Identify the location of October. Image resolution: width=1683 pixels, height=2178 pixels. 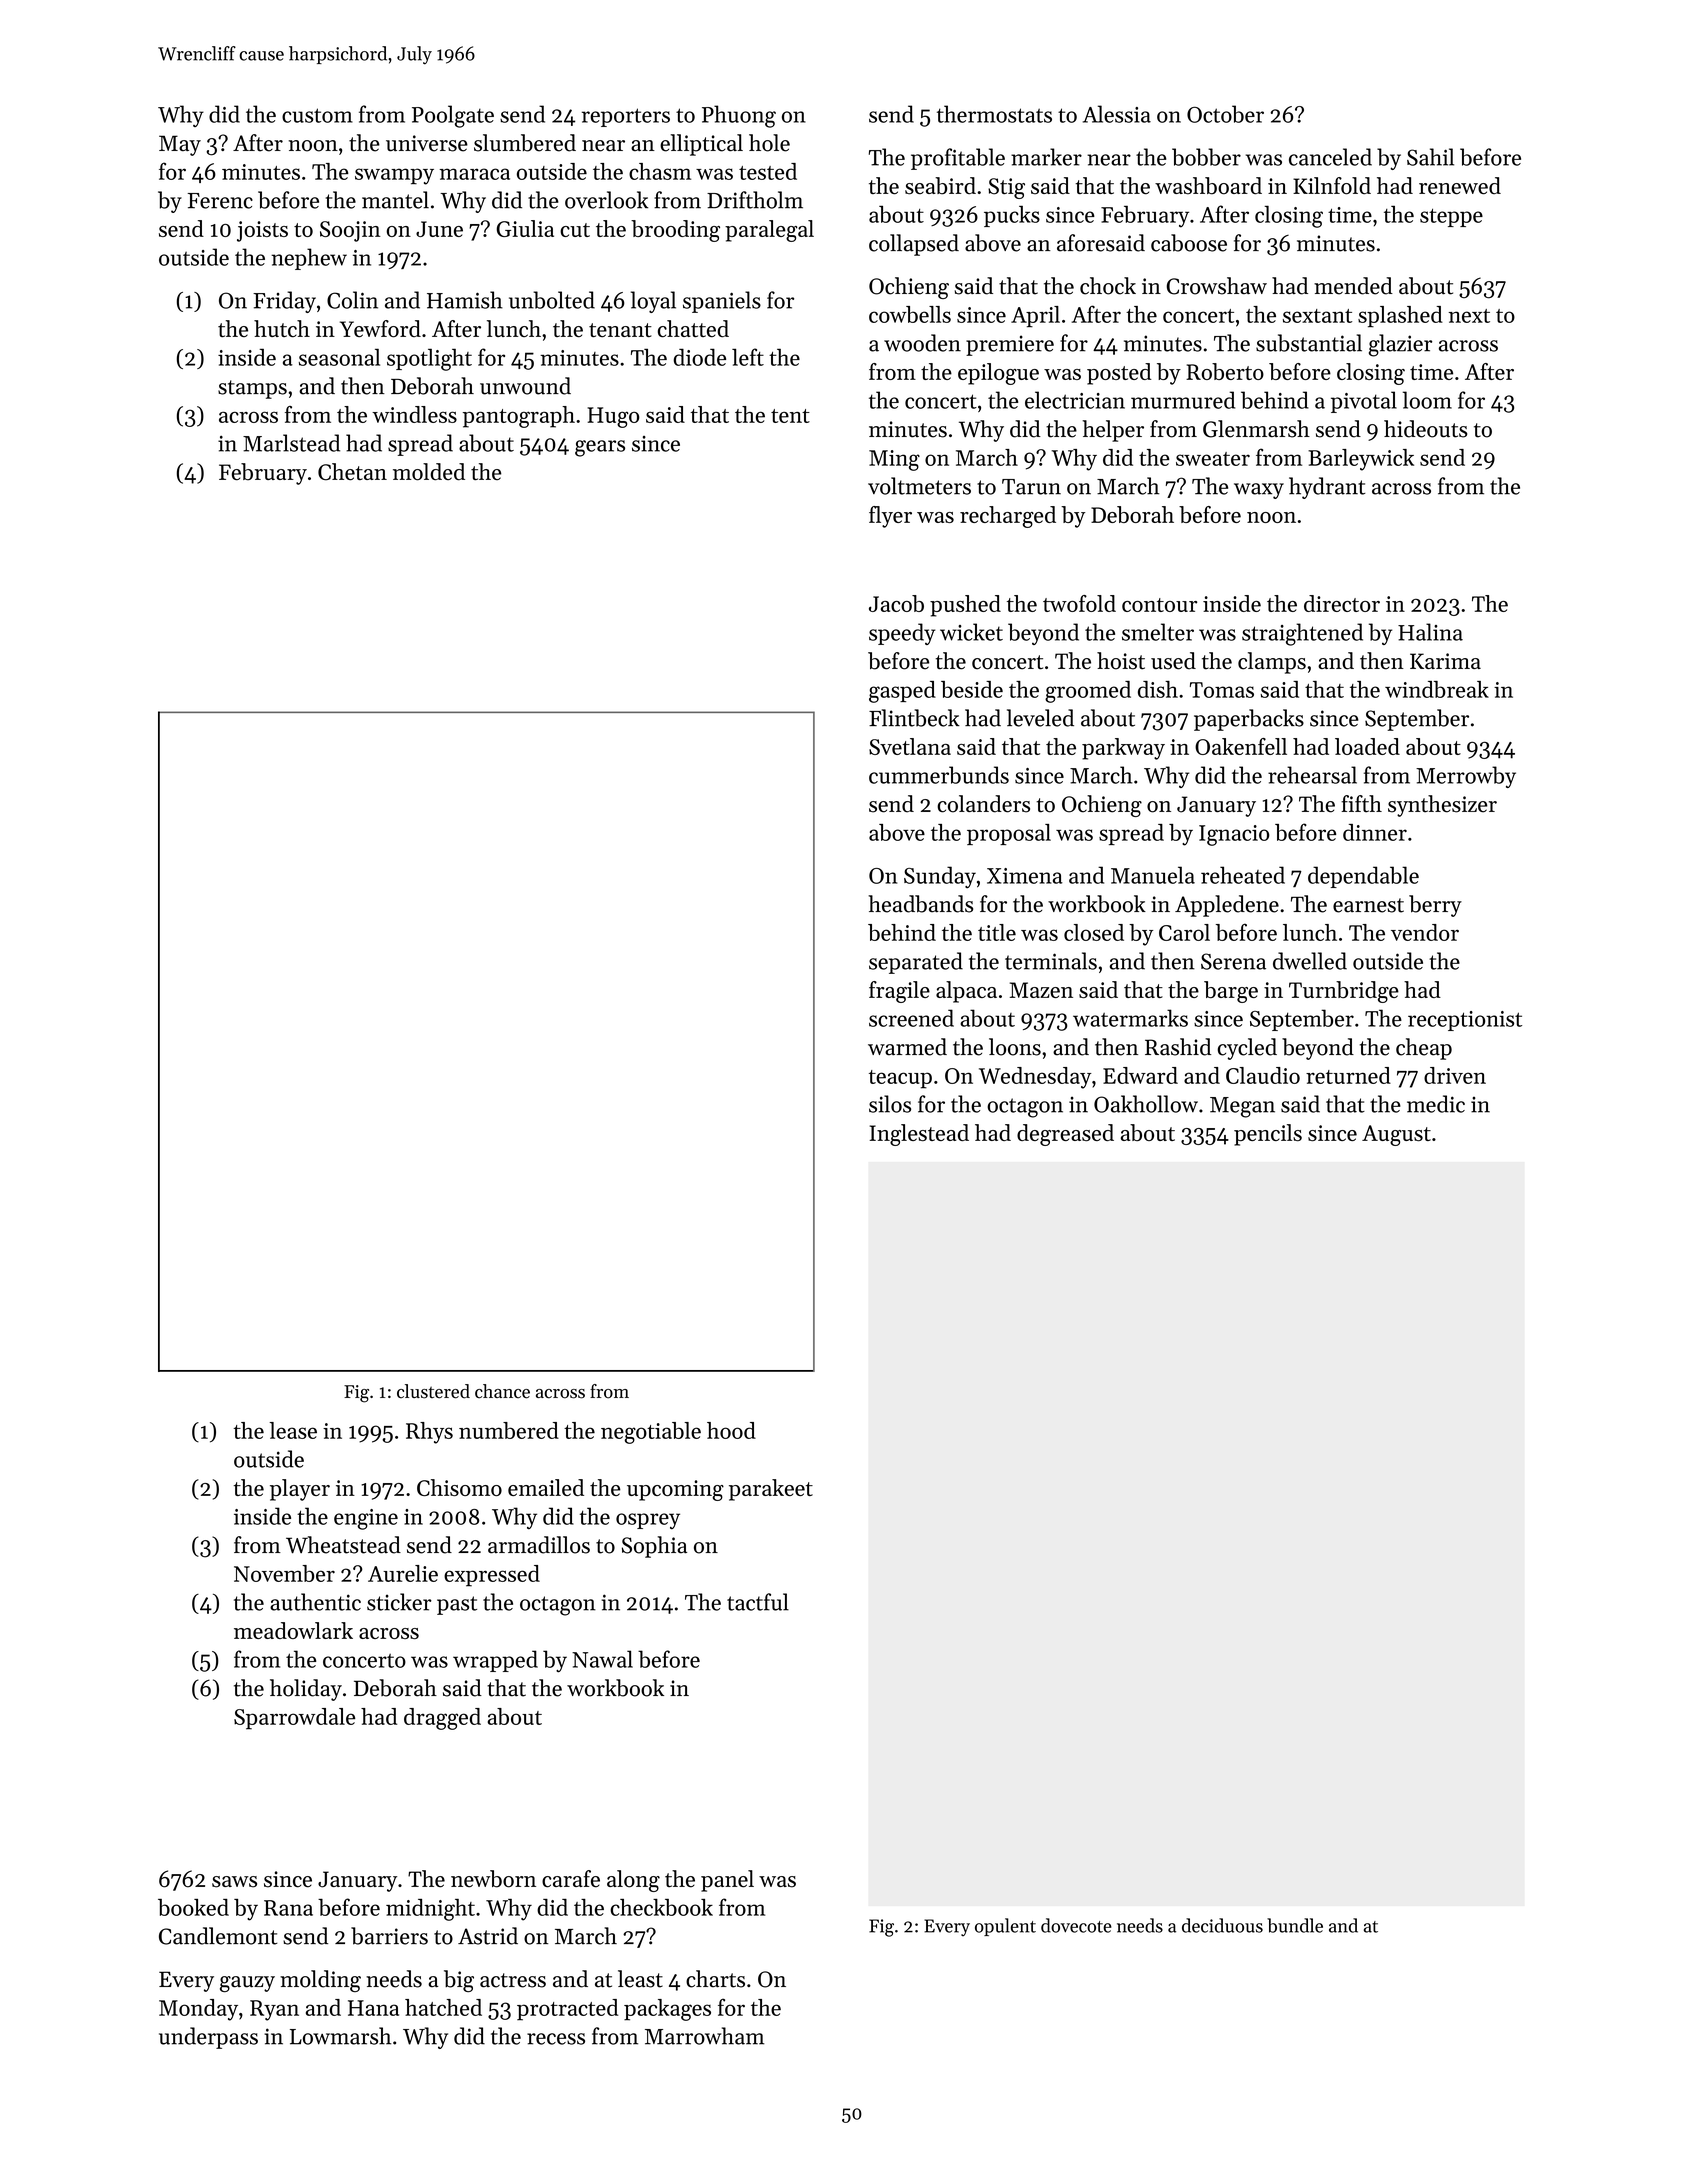
(1225, 114).
